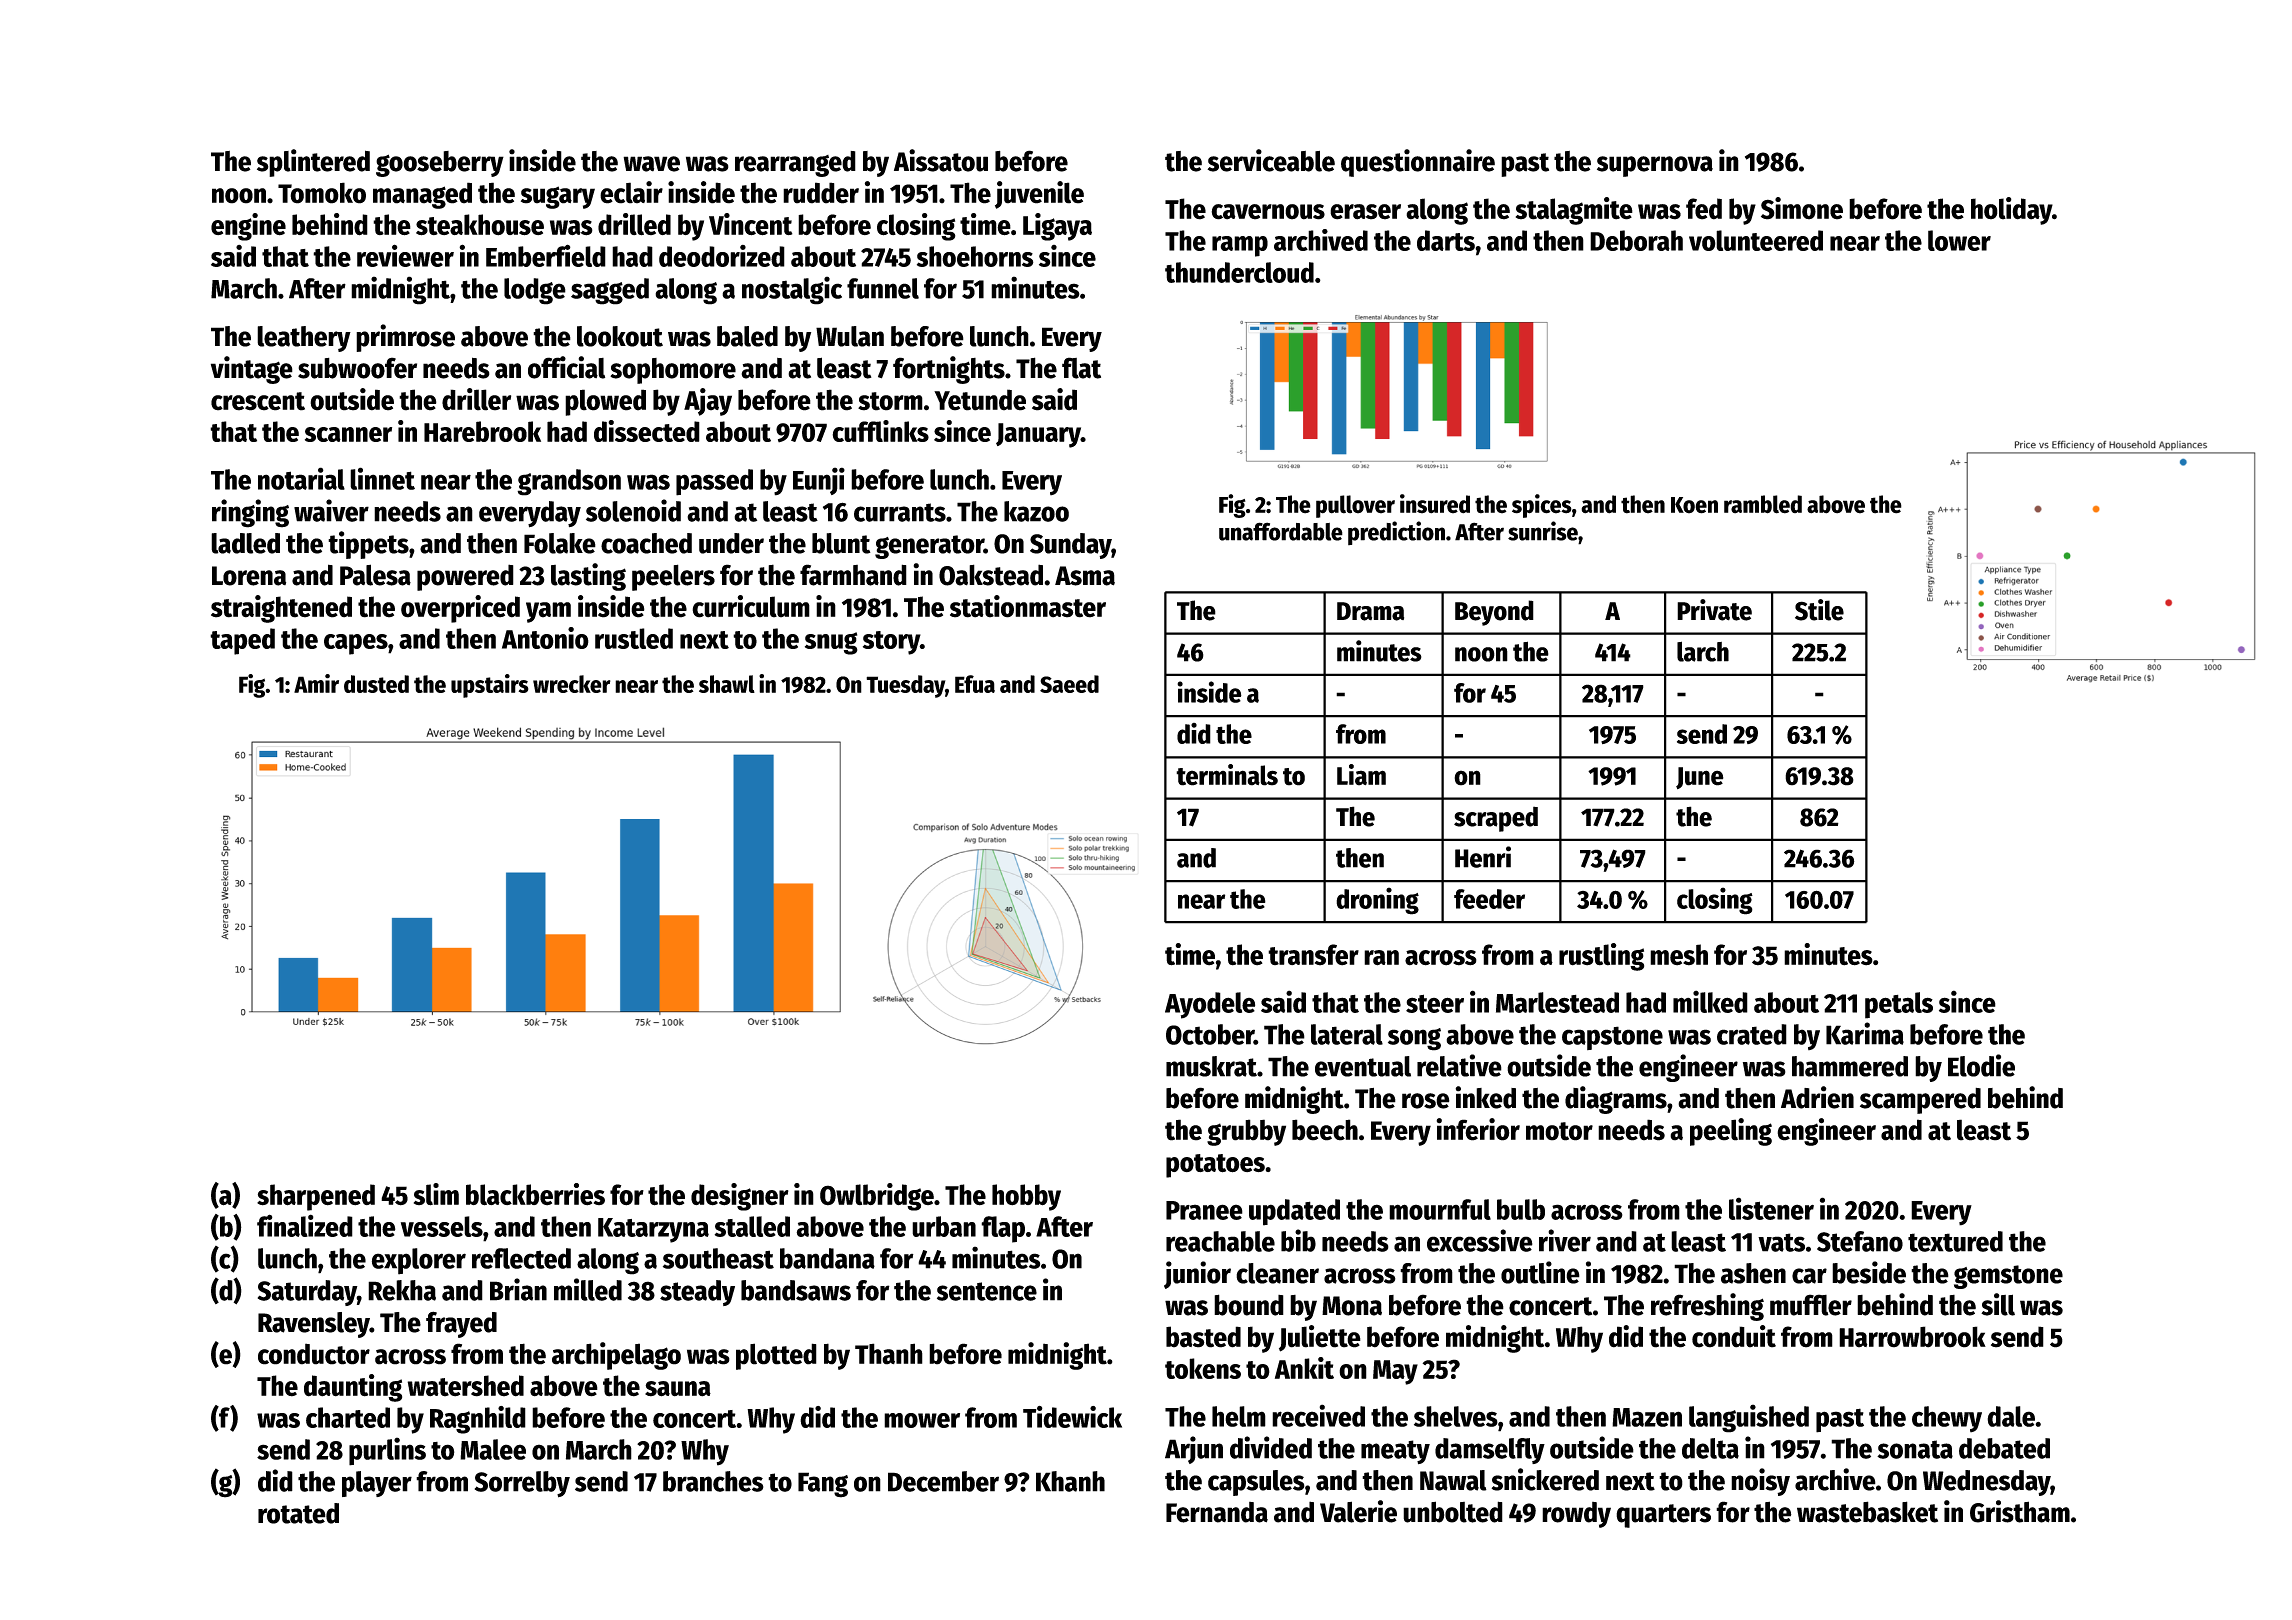  What do you see at coordinates (1753, 1273) in the screenshot?
I see `ashen` at bounding box center [1753, 1273].
